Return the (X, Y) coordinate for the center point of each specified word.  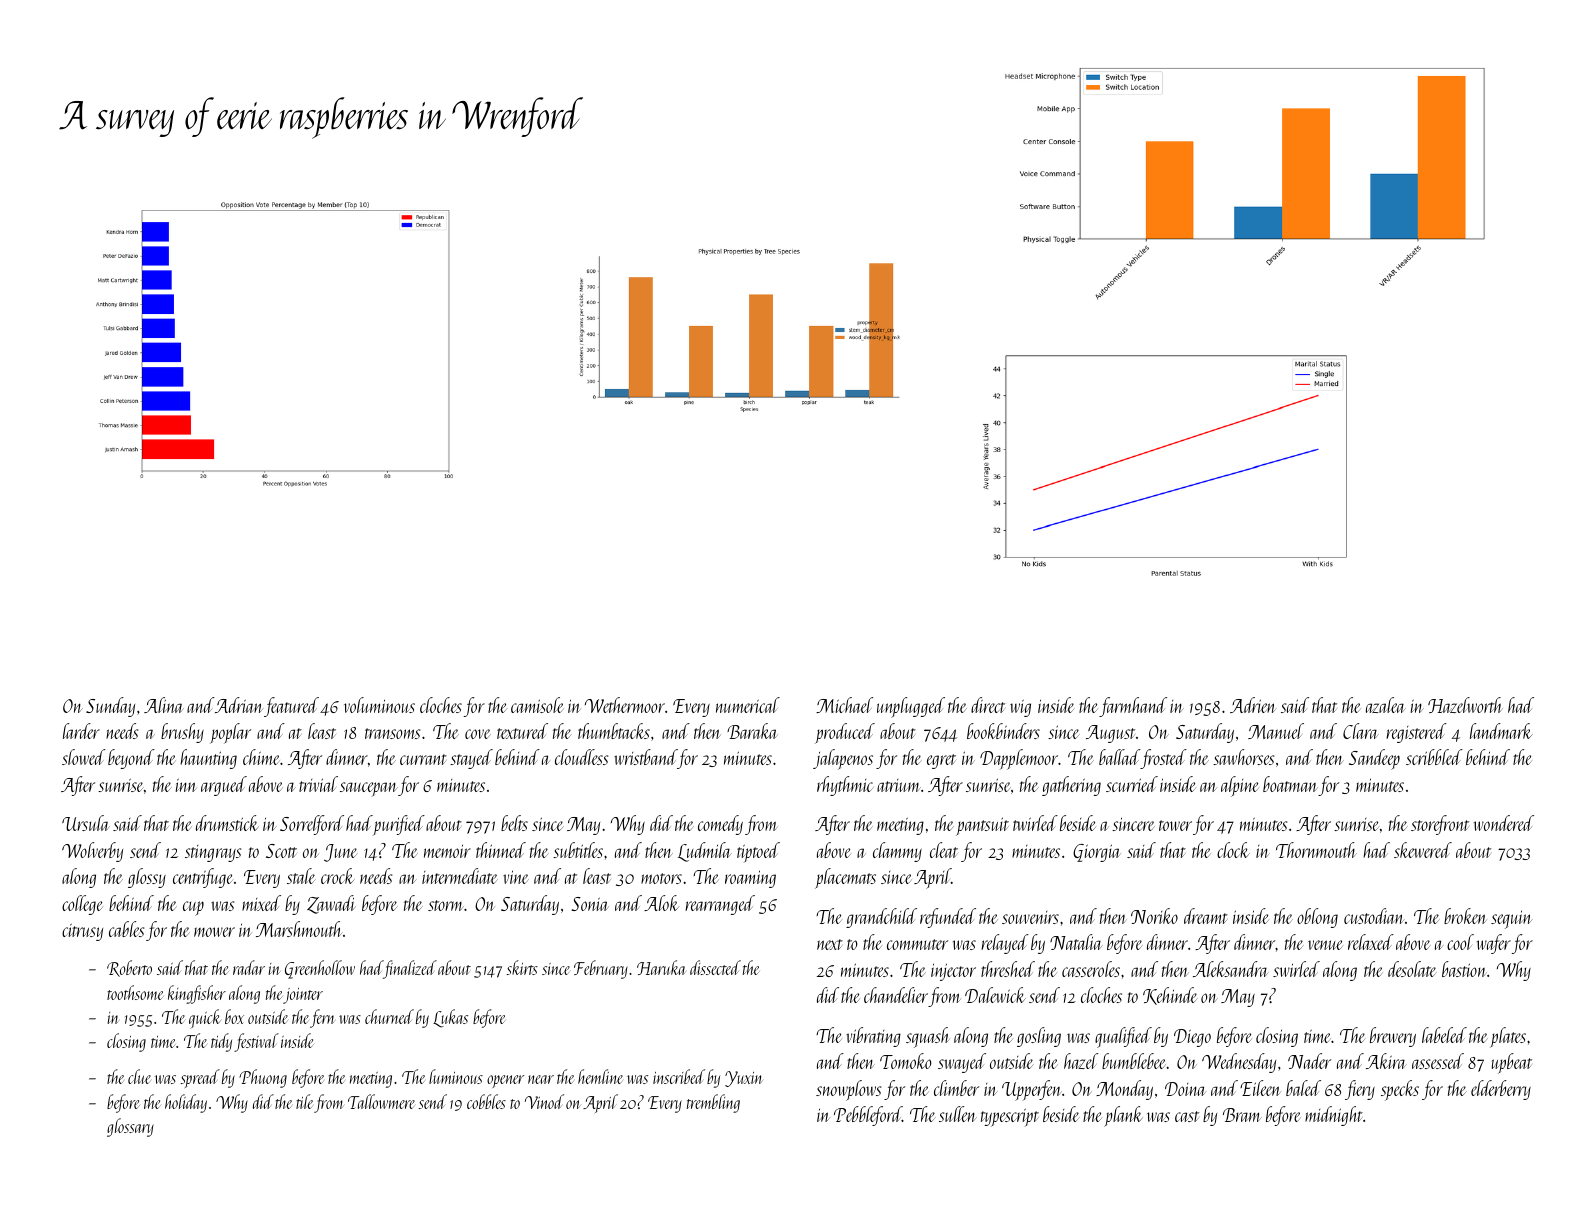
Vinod (544, 1101)
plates (1508, 1037)
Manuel (1276, 731)
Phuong (263, 1078)
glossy (147, 878)
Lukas (450, 1018)
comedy (720, 825)
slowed (84, 757)
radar (249, 967)
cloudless (581, 757)
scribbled (1434, 757)
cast (1187, 1116)
